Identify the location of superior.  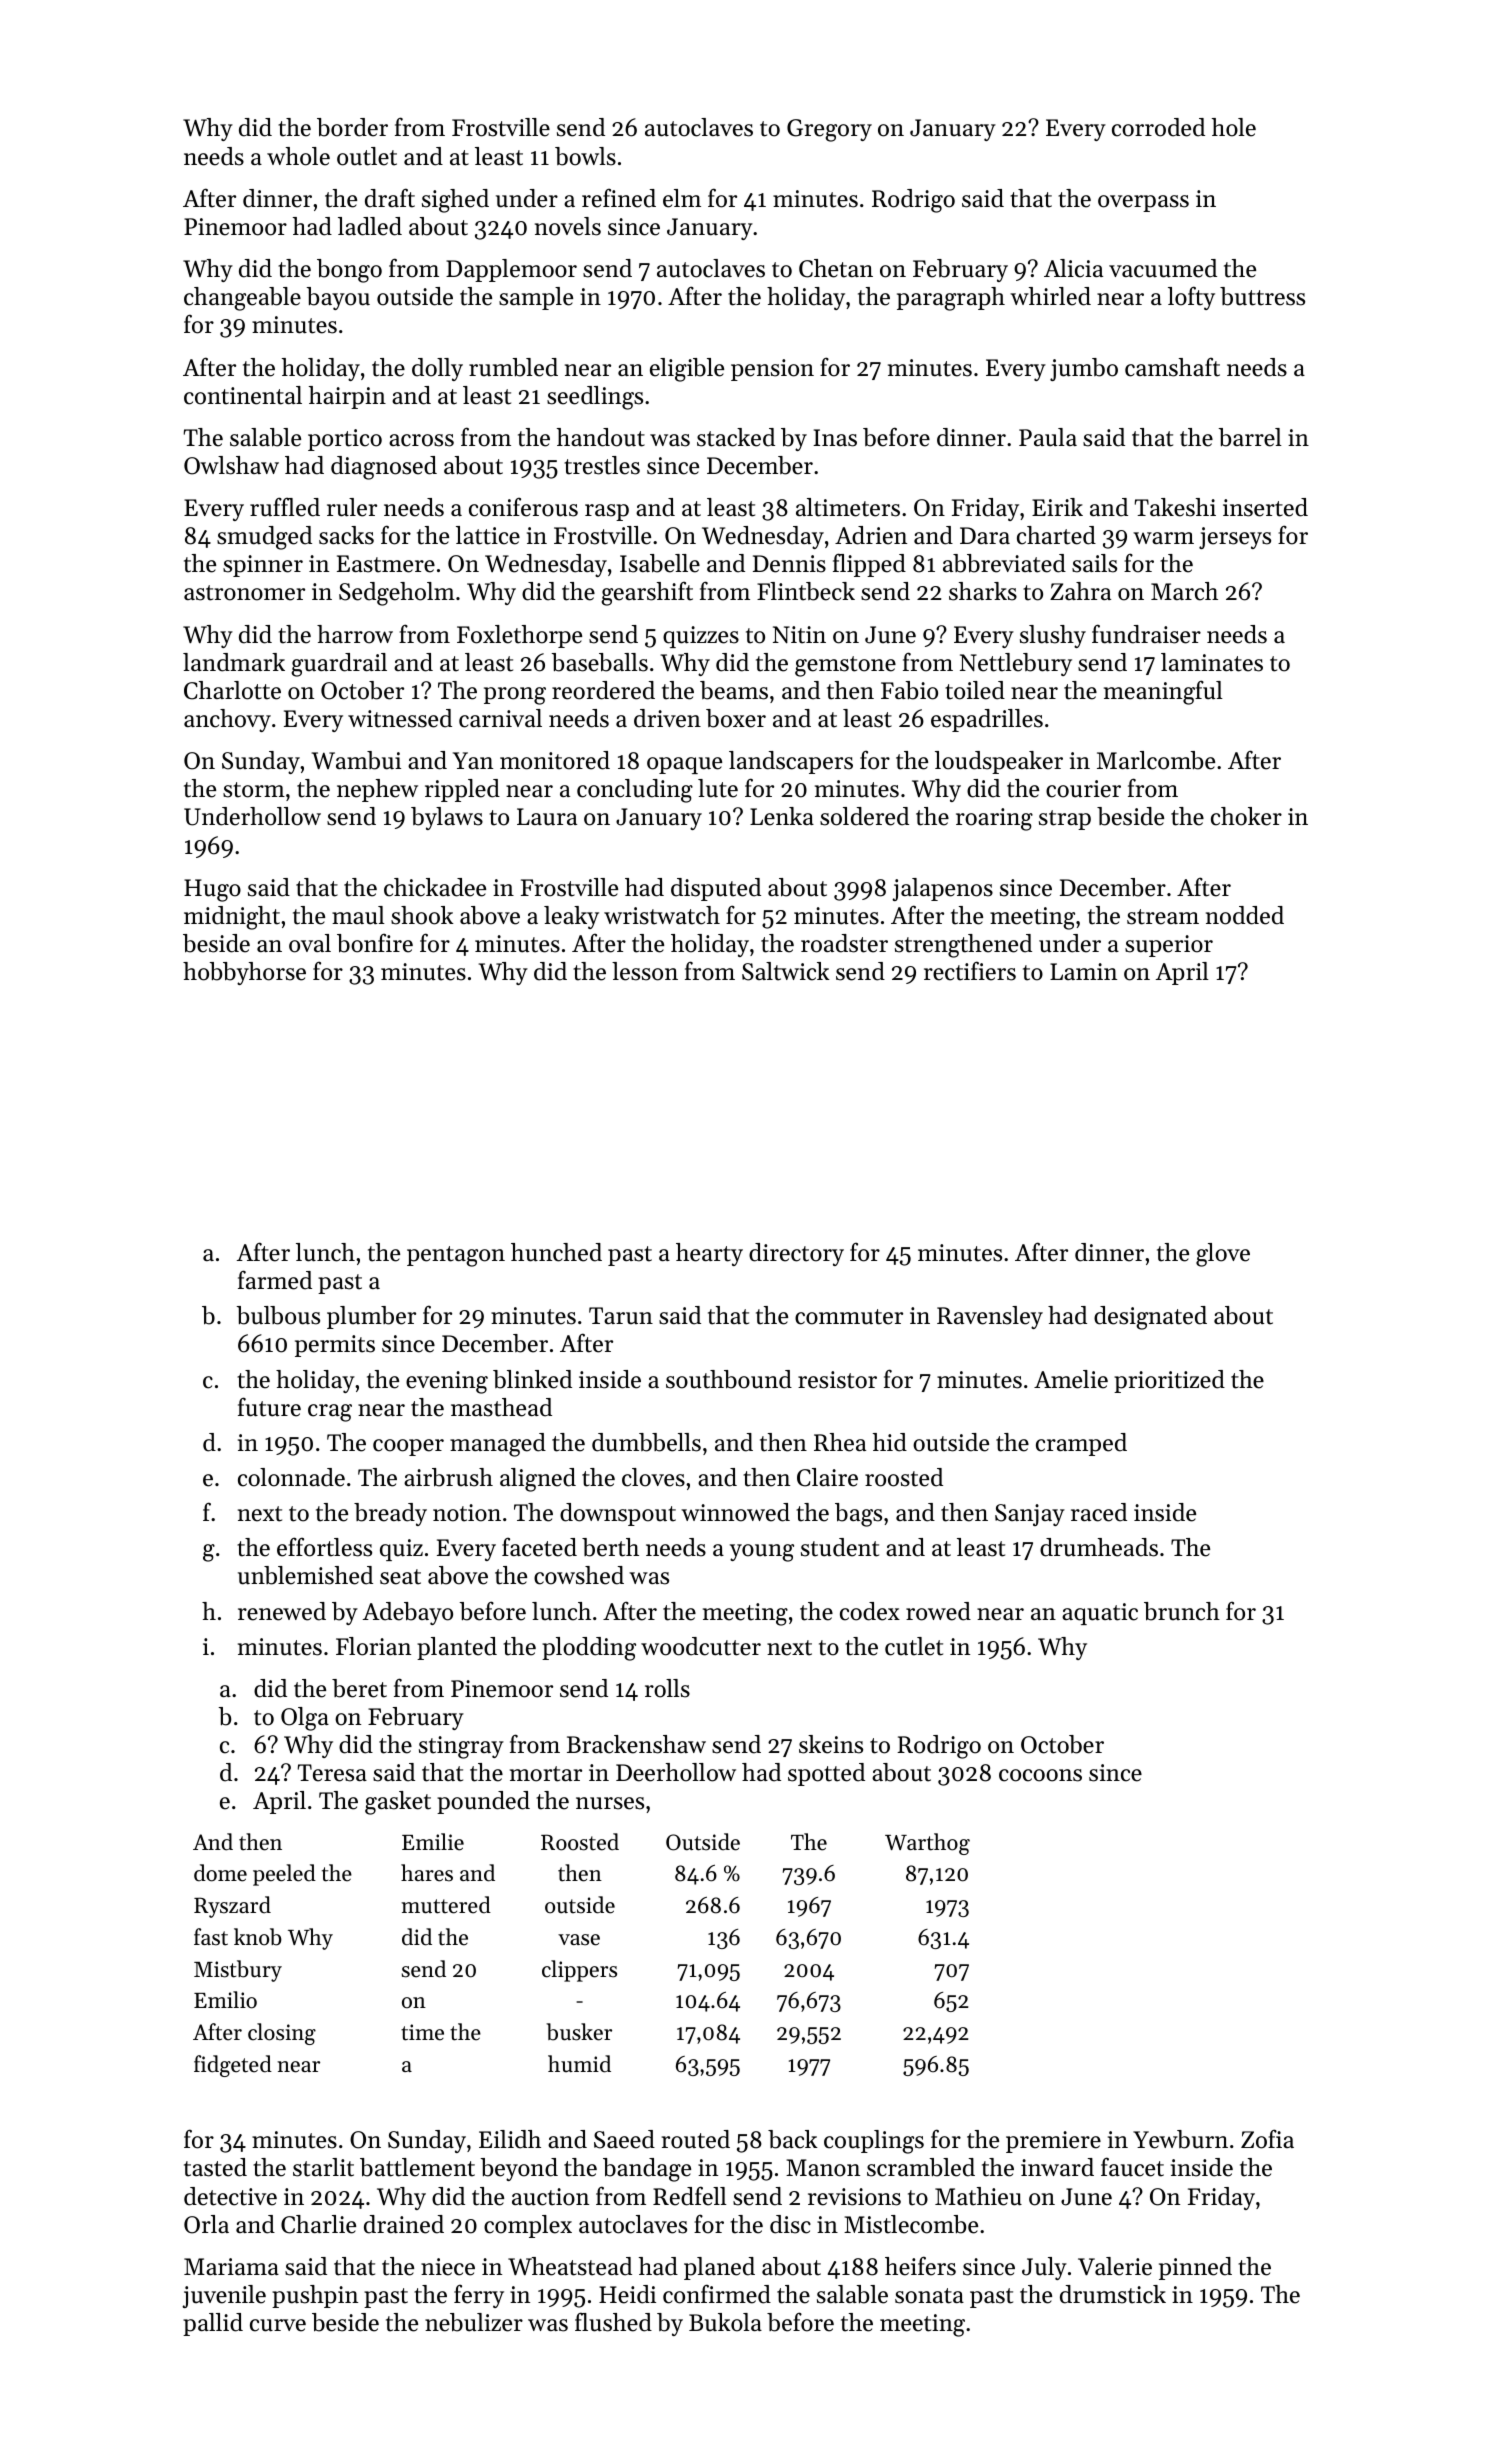
(1169, 946).
